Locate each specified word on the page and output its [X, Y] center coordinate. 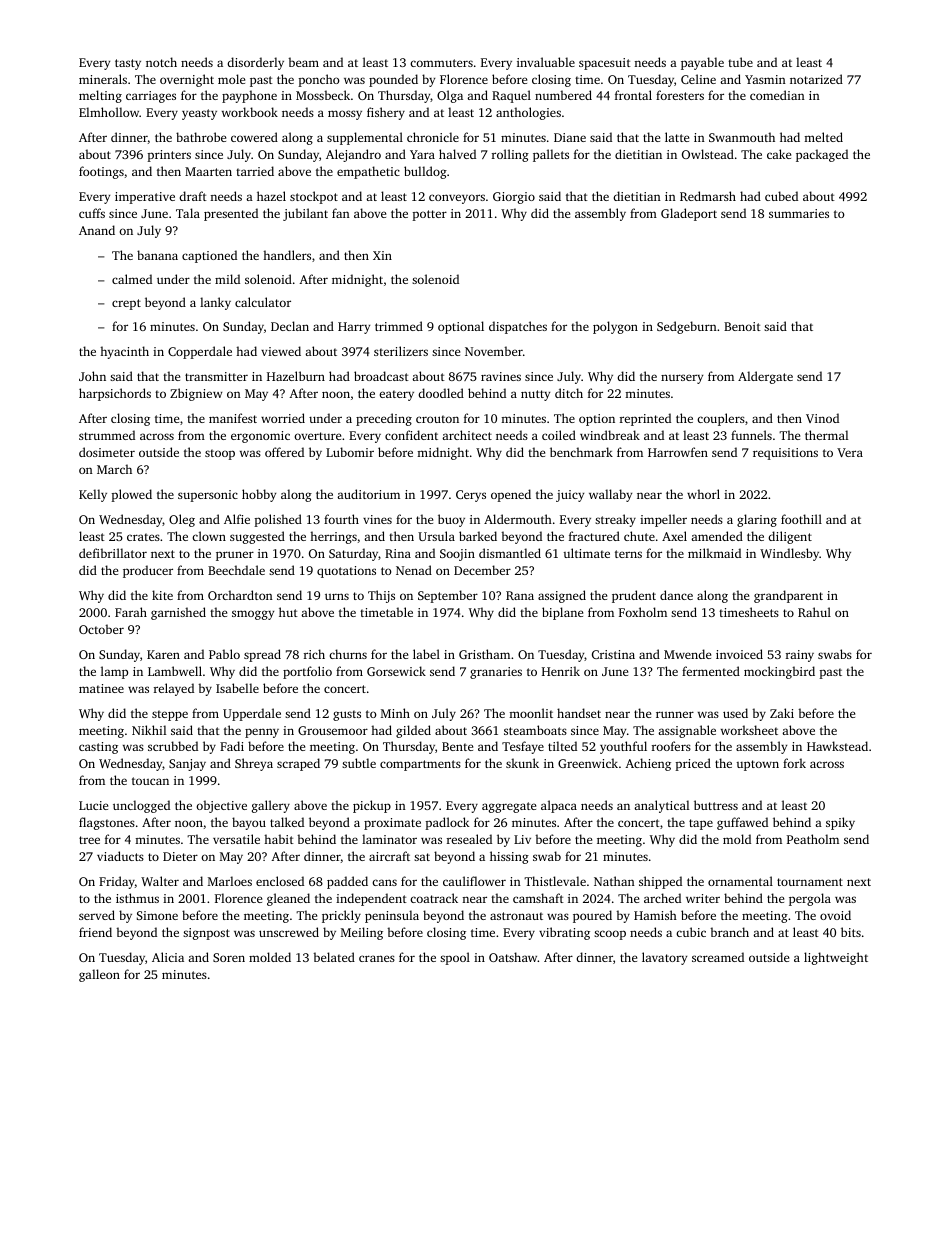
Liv [522, 839]
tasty [128, 64]
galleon [99, 975]
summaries [799, 213]
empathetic [368, 172]
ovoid [835, 915]
